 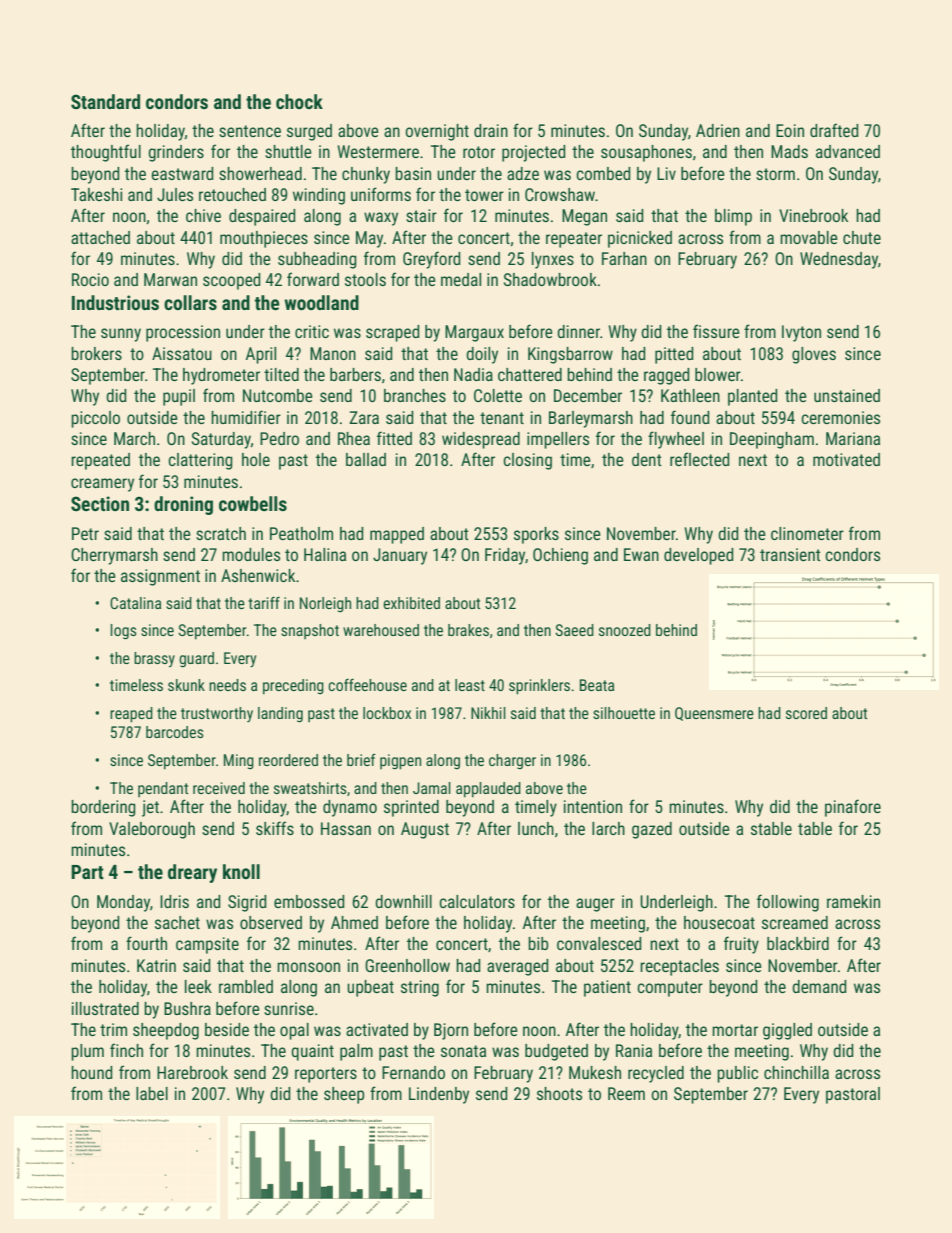 I want to click on Lindenby, so click(x=439, y=1095).
